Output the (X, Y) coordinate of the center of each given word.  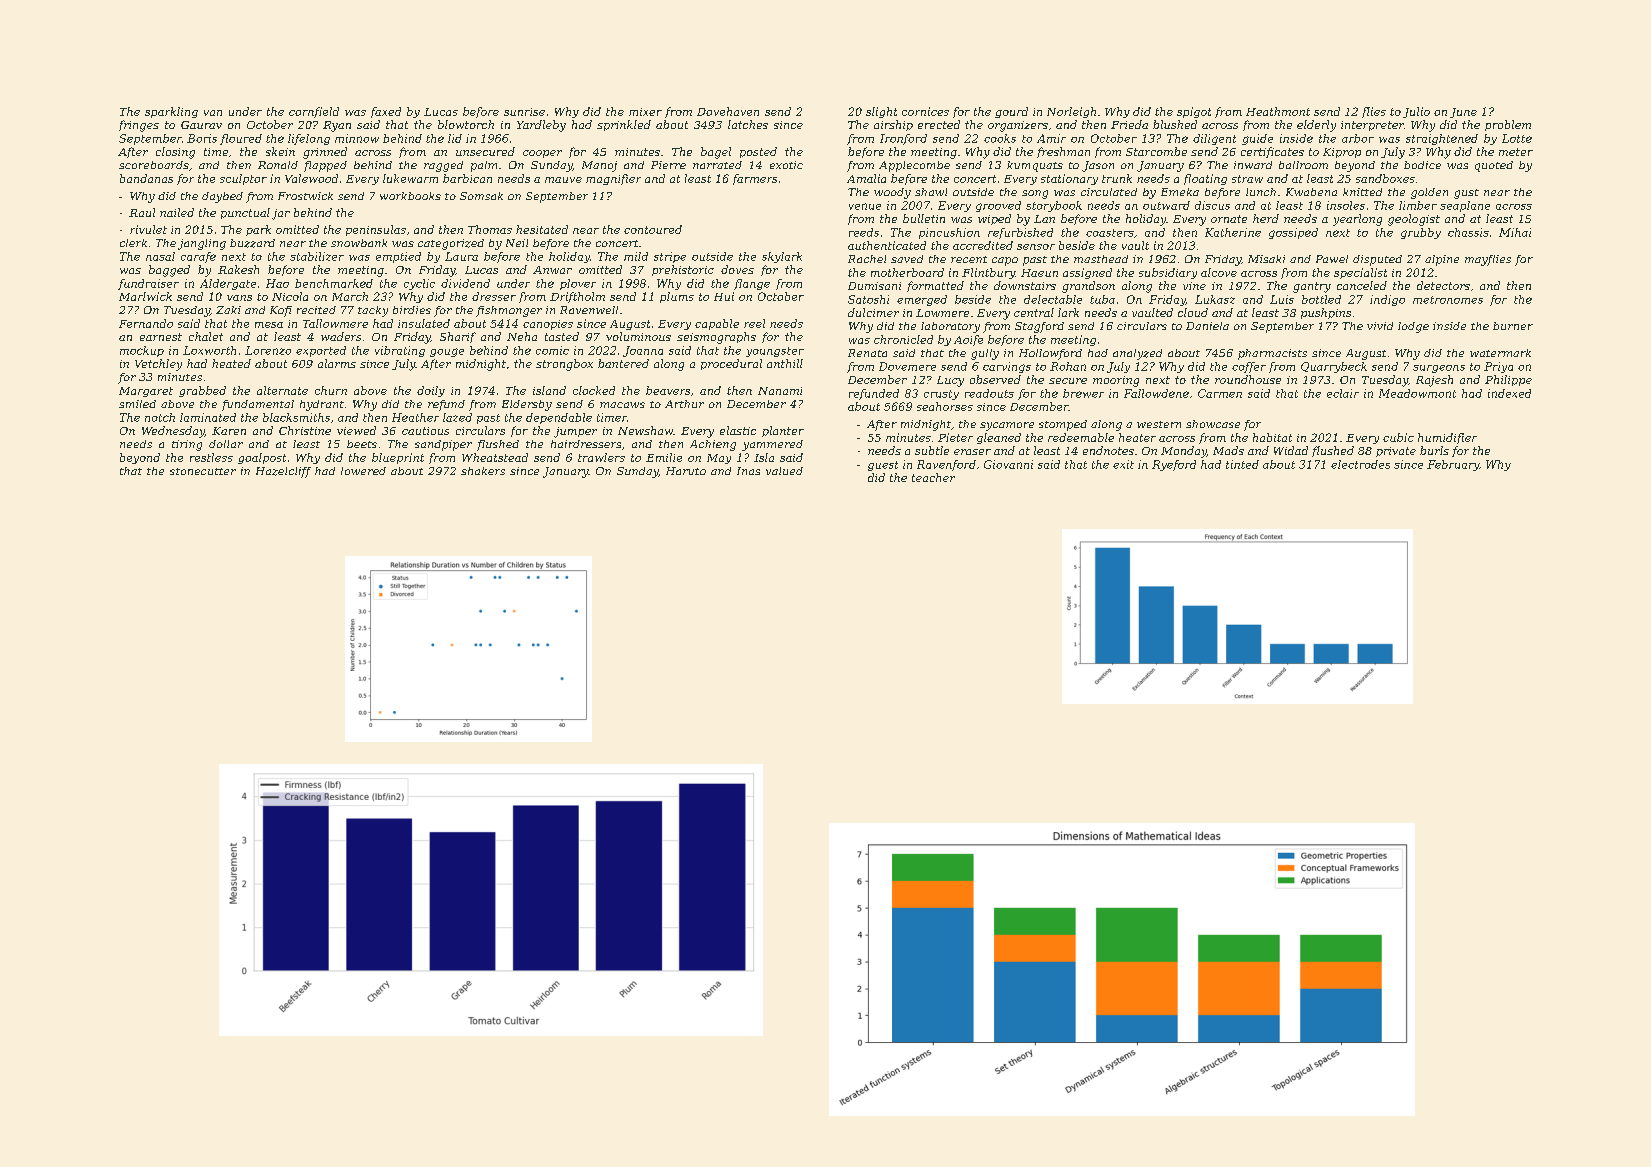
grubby (1421, 233)
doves (737, 269)
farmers (755, 179)
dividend (465, 283)
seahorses (945, 406)
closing (175, 153)
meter (1516, 152)
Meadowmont (1417, 393)
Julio (1416, 112)
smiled (137, 404)
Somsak (481, 196)
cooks (1000, 138)
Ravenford (946, 465)
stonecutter (203, 471)
